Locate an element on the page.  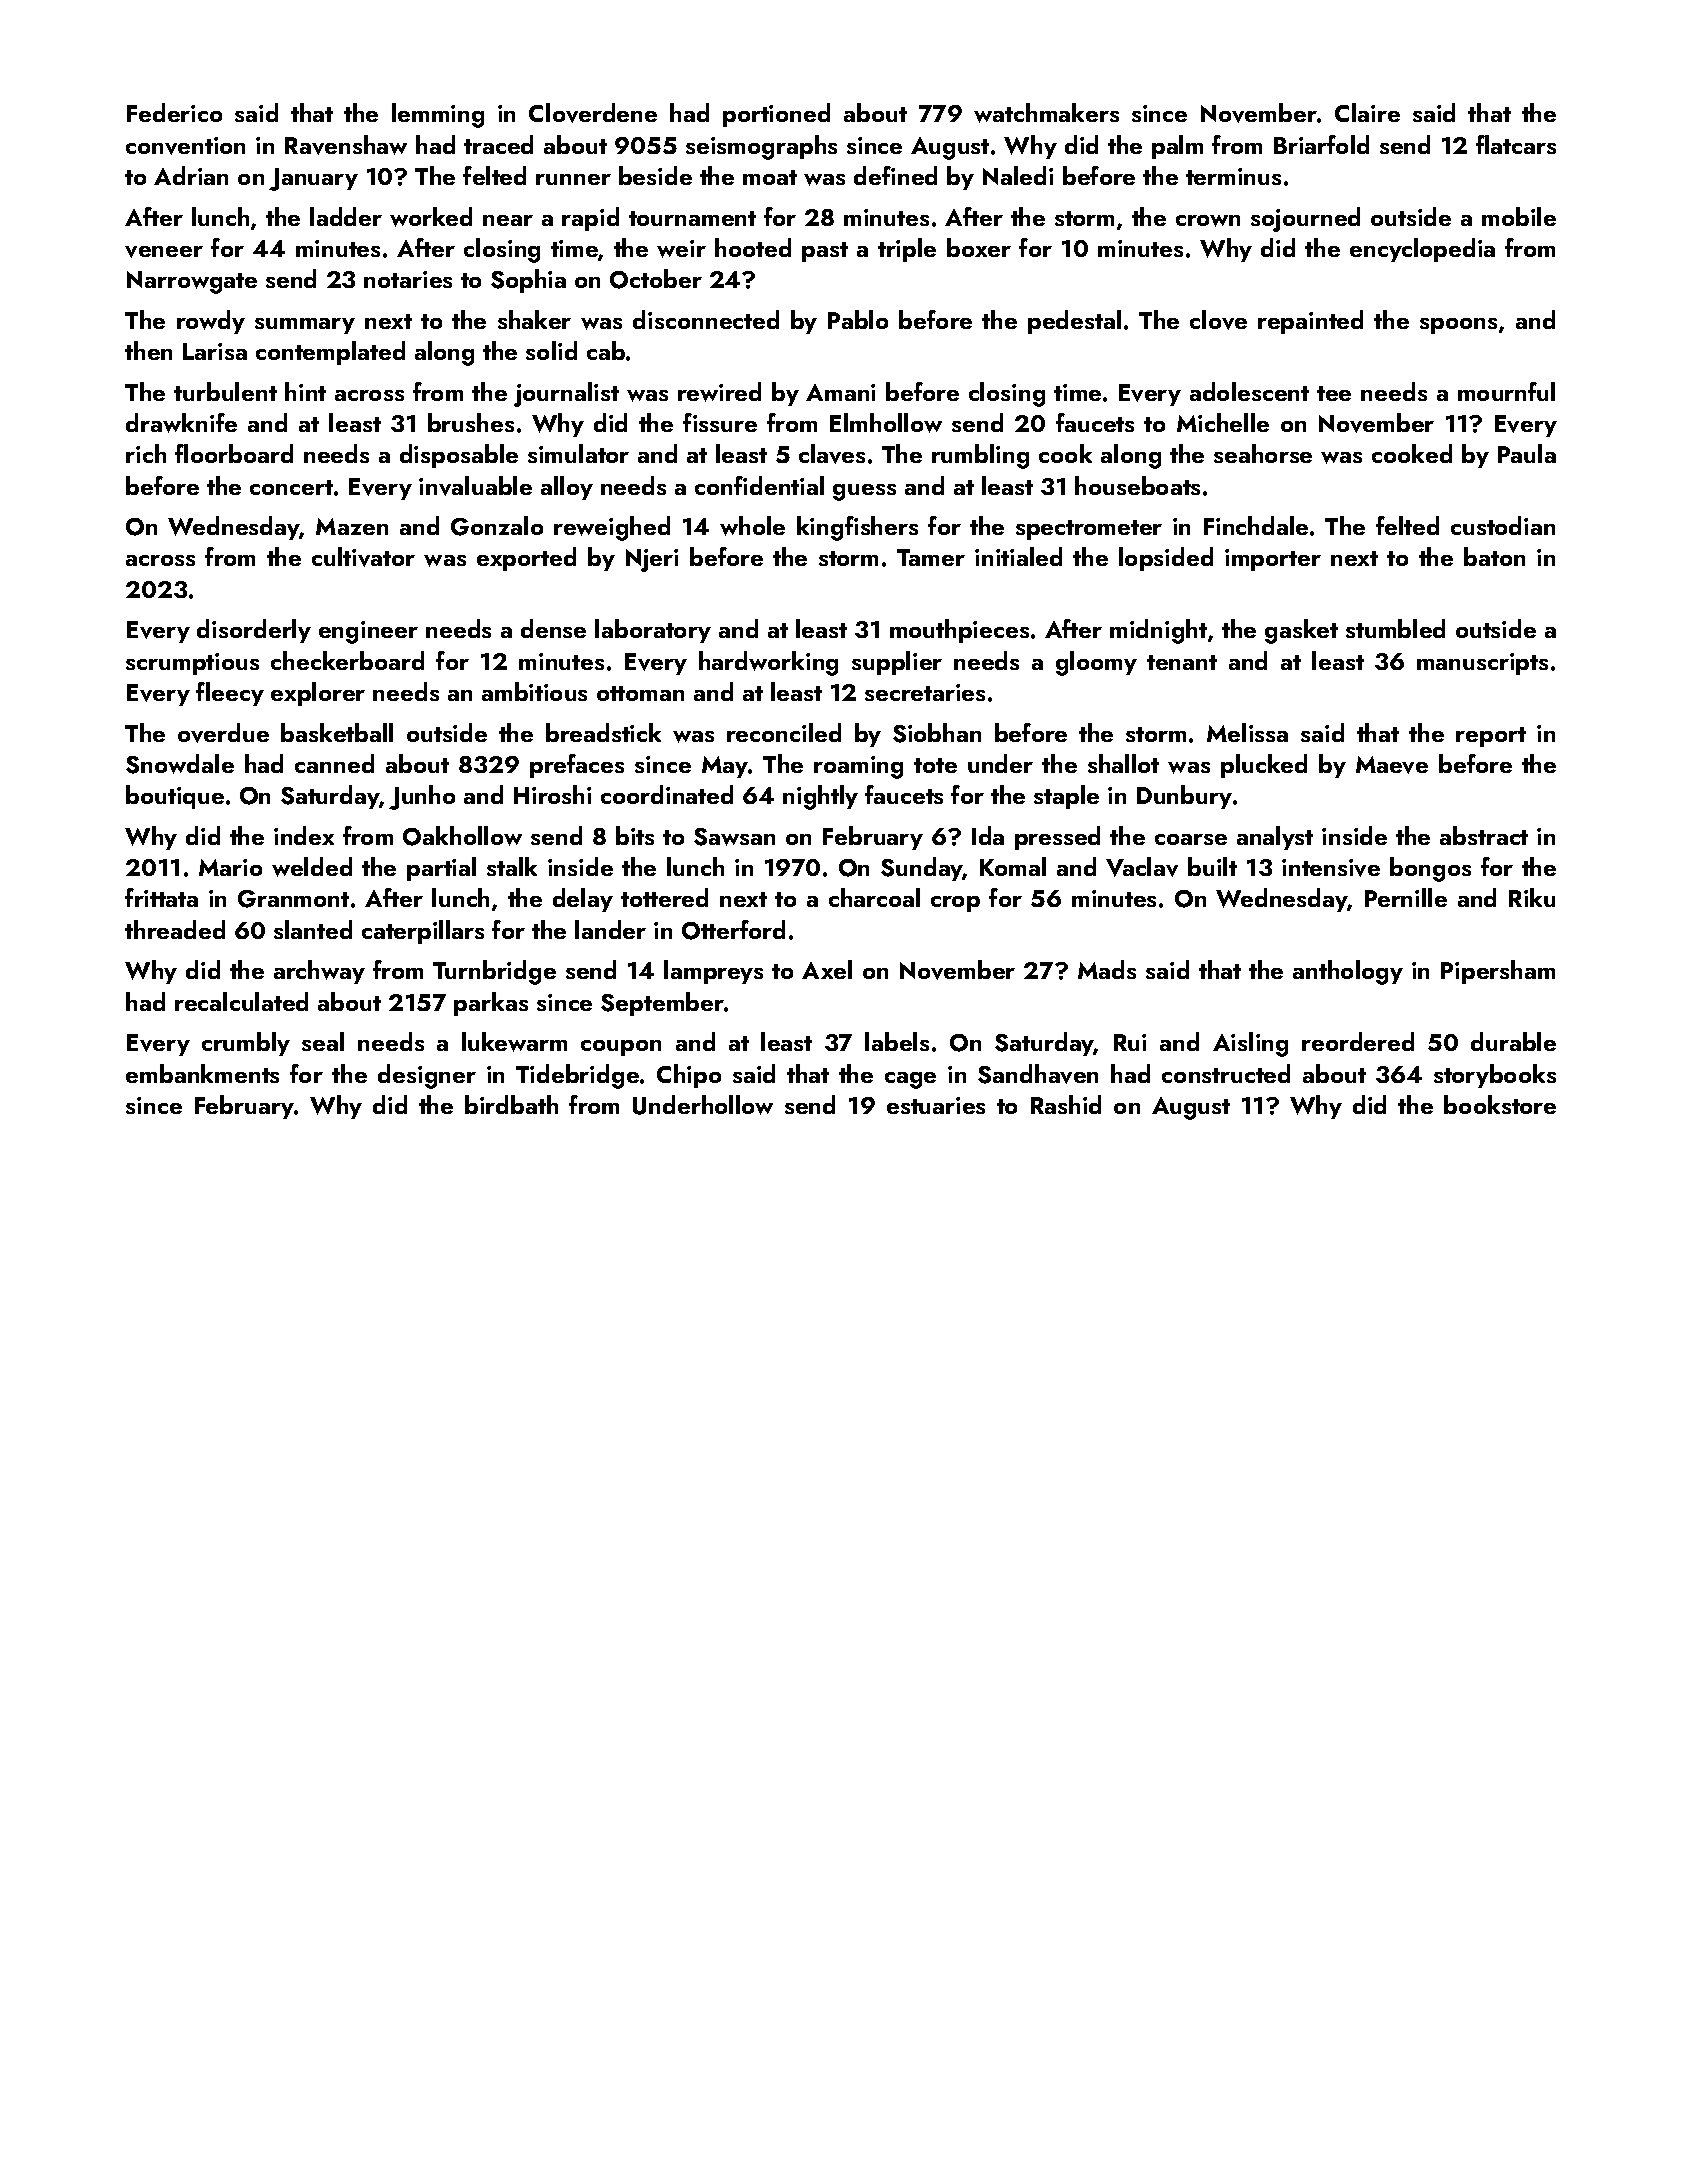
disorderly is located at coordinates (254, 631).
